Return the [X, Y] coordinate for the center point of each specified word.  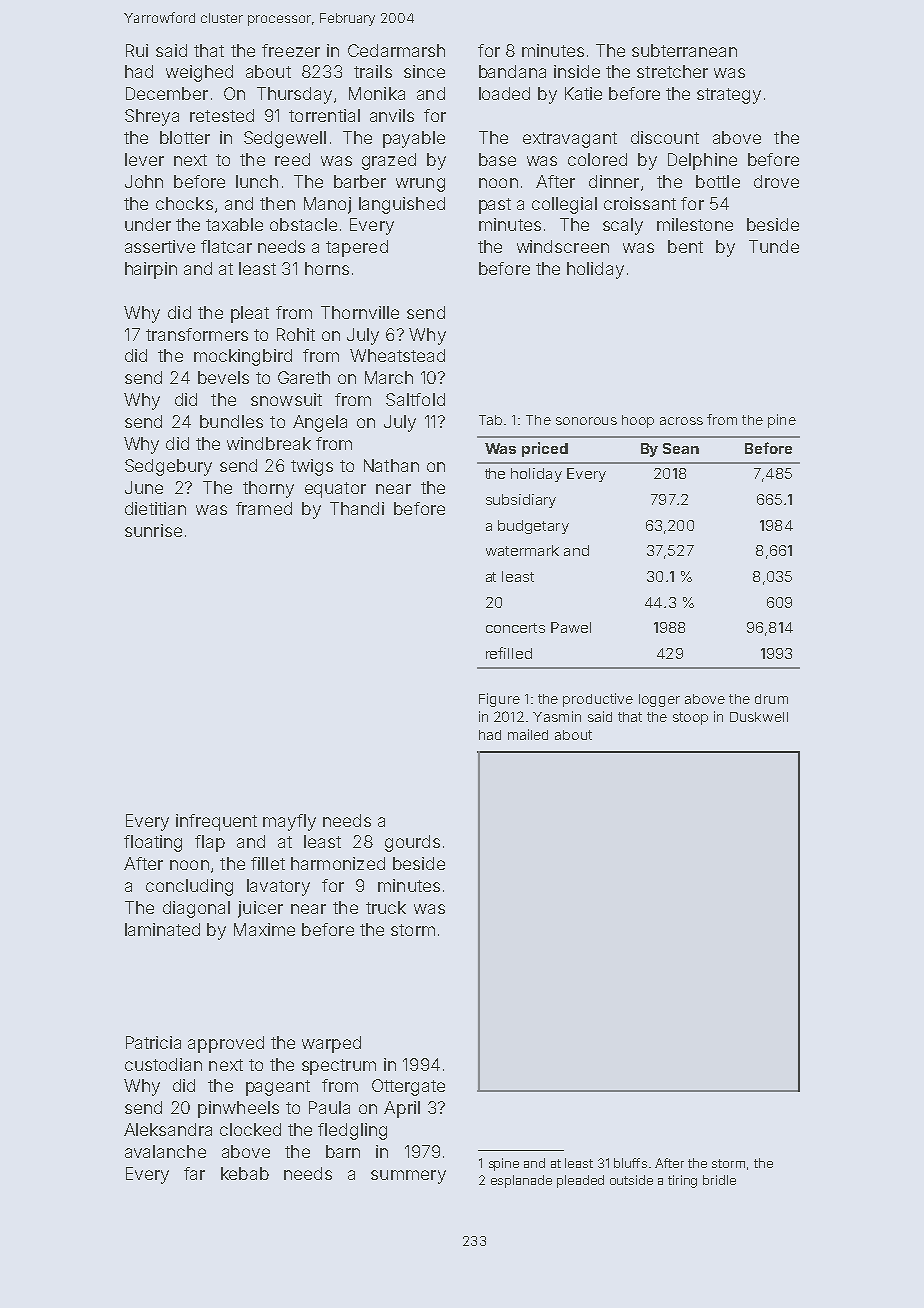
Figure [499, 700]
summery [408, 1177]
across [681, 421]
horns [327, 268]
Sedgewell [285, 139]
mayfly [289, 822]
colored [597, 159]
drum [771, 699]
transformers [197, 334]
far [194, 1173]
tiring [682, 1181]
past [495, 206]
